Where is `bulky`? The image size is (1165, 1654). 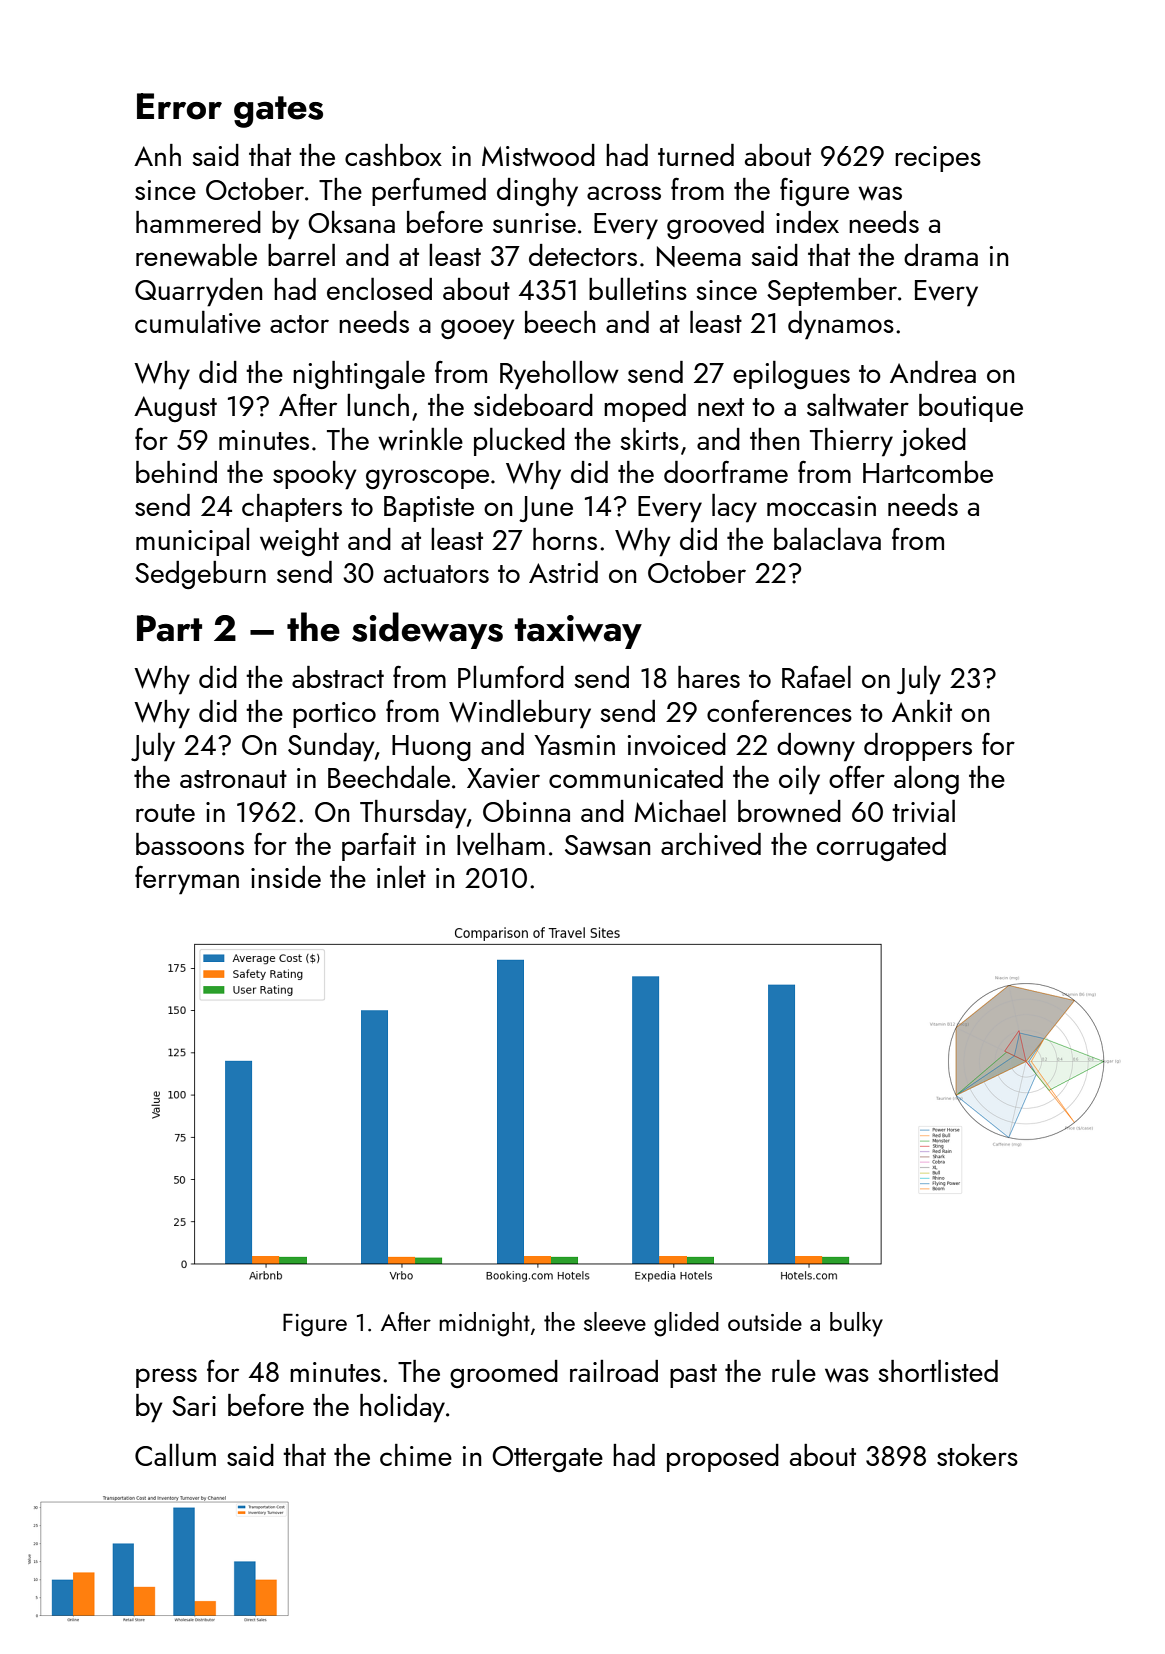
bulky is located at coordinates (856, 1324).
